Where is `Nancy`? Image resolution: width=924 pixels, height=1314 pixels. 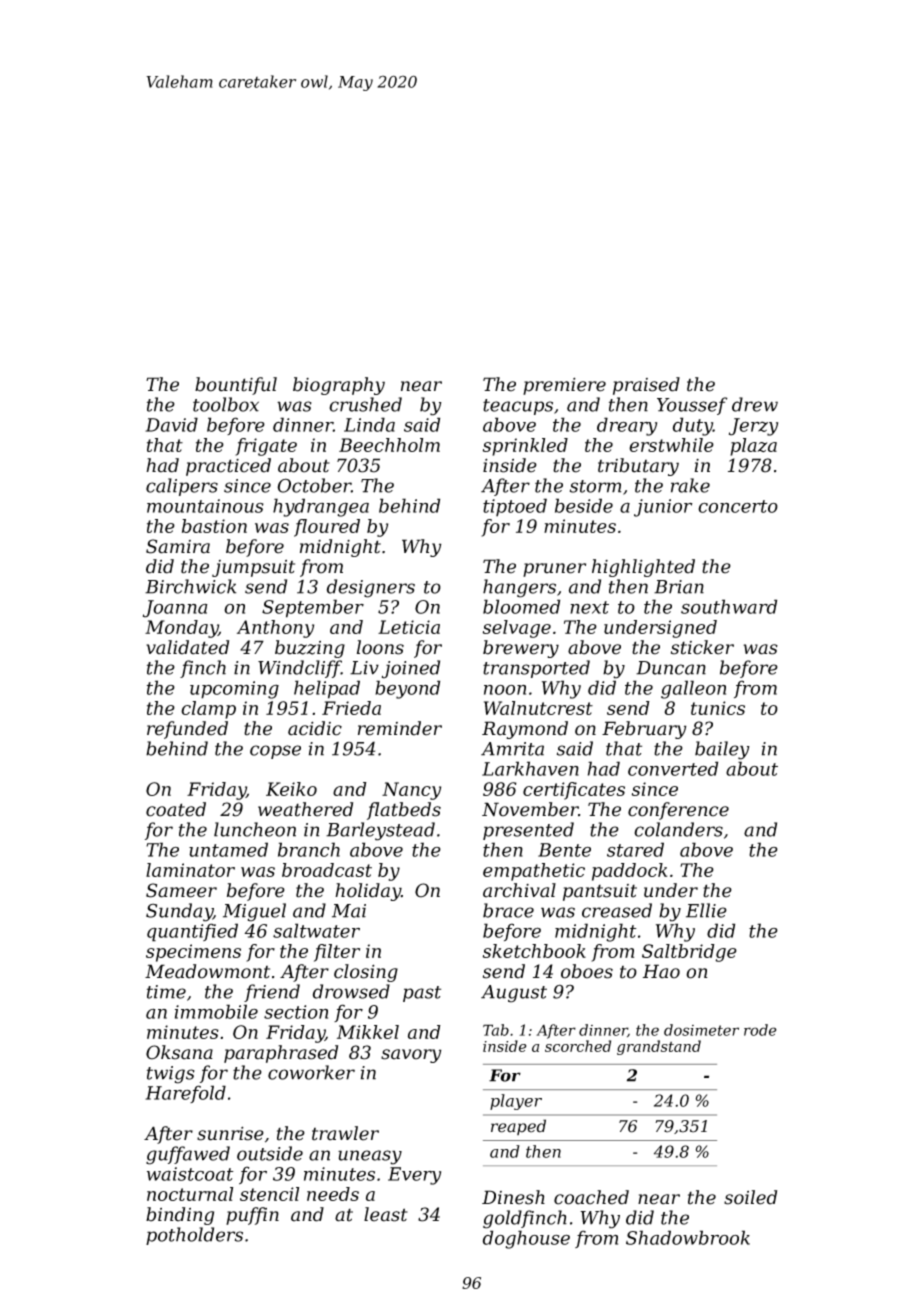 Nancy is located at coordinates (411, 791).
